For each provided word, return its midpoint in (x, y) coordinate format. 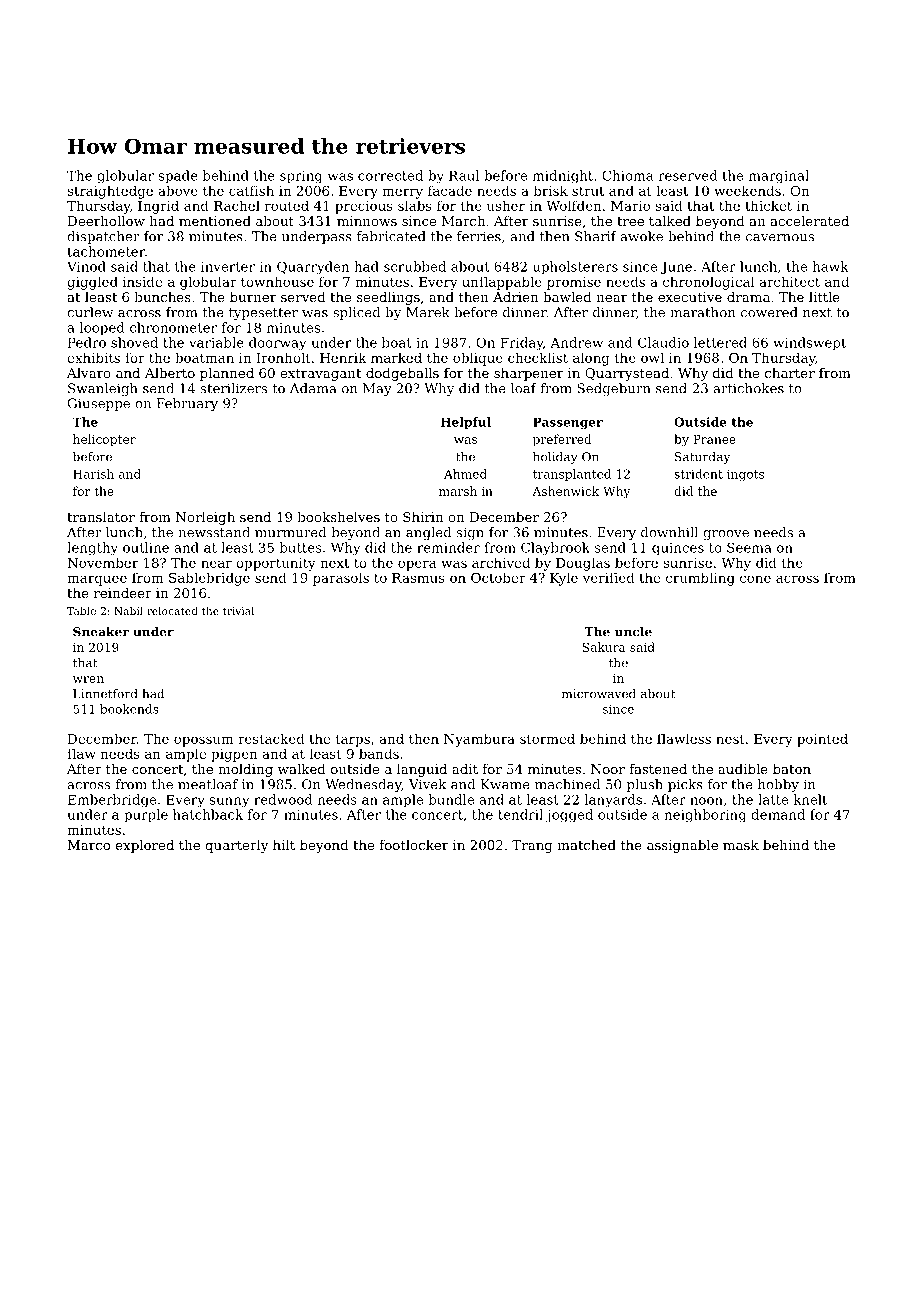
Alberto (170, 373)
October (498, 577)
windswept (809, 344)
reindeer (123, 593)
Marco (89, 845)
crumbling (700, 579)
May (377, 389)
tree (630, 221)
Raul (464, 175)
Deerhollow (106, 221)
